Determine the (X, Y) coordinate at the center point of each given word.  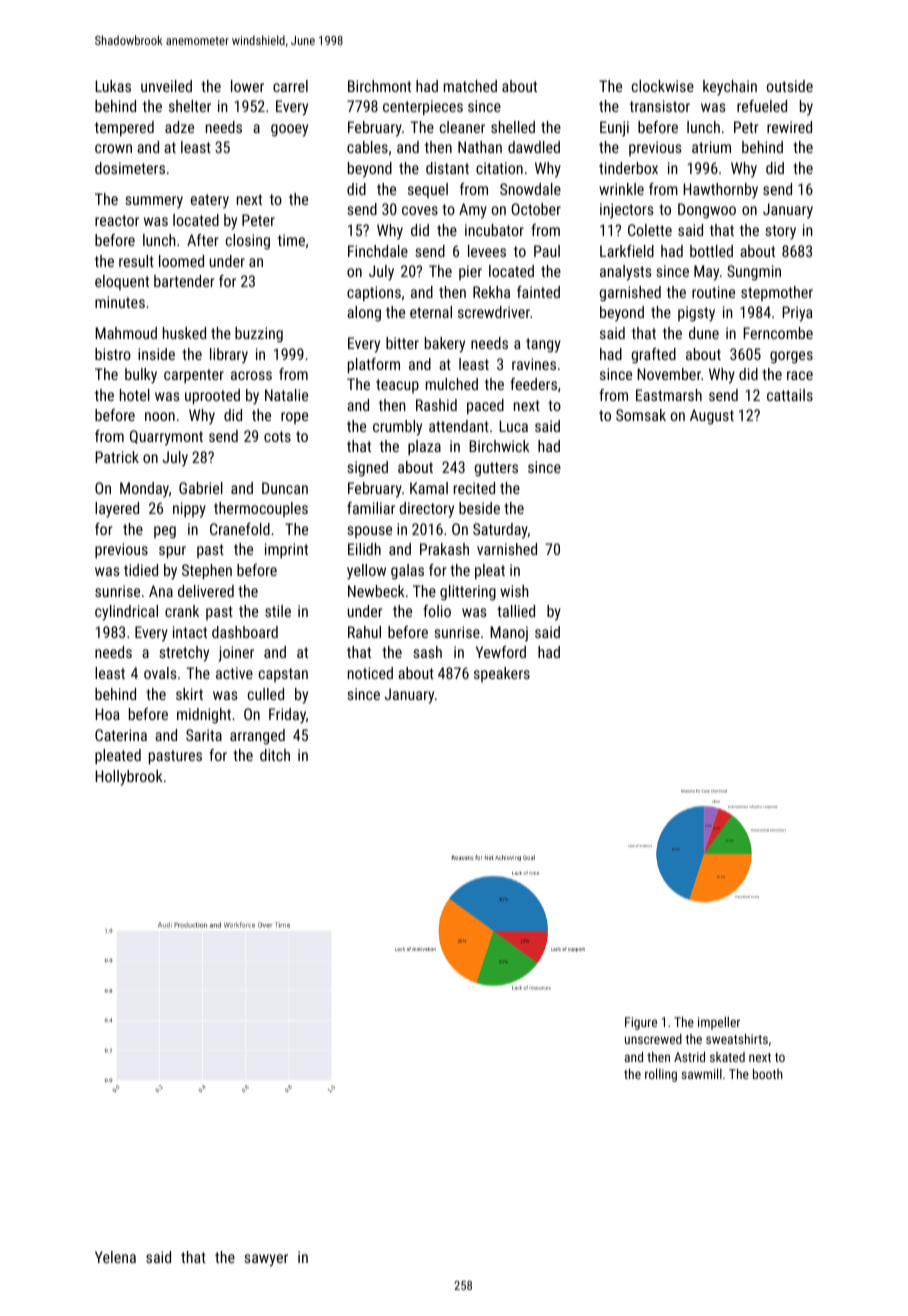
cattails (790, 395)
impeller (719, 1023)
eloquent (122, 282)
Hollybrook (129, 778)
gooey (289, 130)
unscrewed (653, 1039)
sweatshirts (737, 1038)
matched (470, 86)
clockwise (663, 86)
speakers (502, 674)
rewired (789, 127)
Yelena (115, 1257)
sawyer (266, 1260)
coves (420, 210)
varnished (507, 549)
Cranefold (240, 529)
